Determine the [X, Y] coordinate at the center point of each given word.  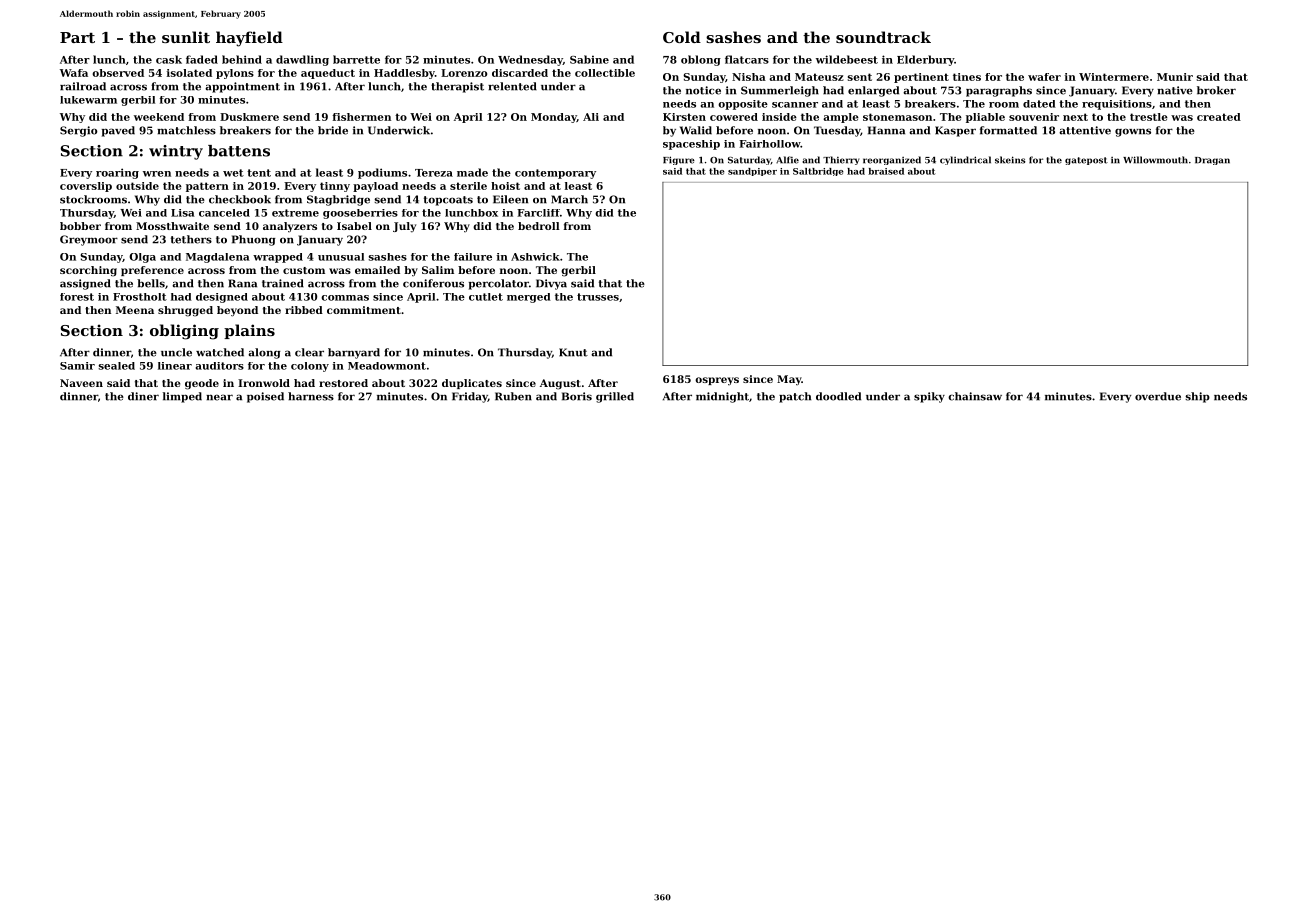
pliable [985, 118]
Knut [573, 352]
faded [202, 59]
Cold [682, 37]
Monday [554, 118]
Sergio [79, 131]
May [789, 380]
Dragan [1212, 161]
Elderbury [925, 60]
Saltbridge [818, 172]
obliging [184, 332]
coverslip [86, 187]
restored [343, 383]
